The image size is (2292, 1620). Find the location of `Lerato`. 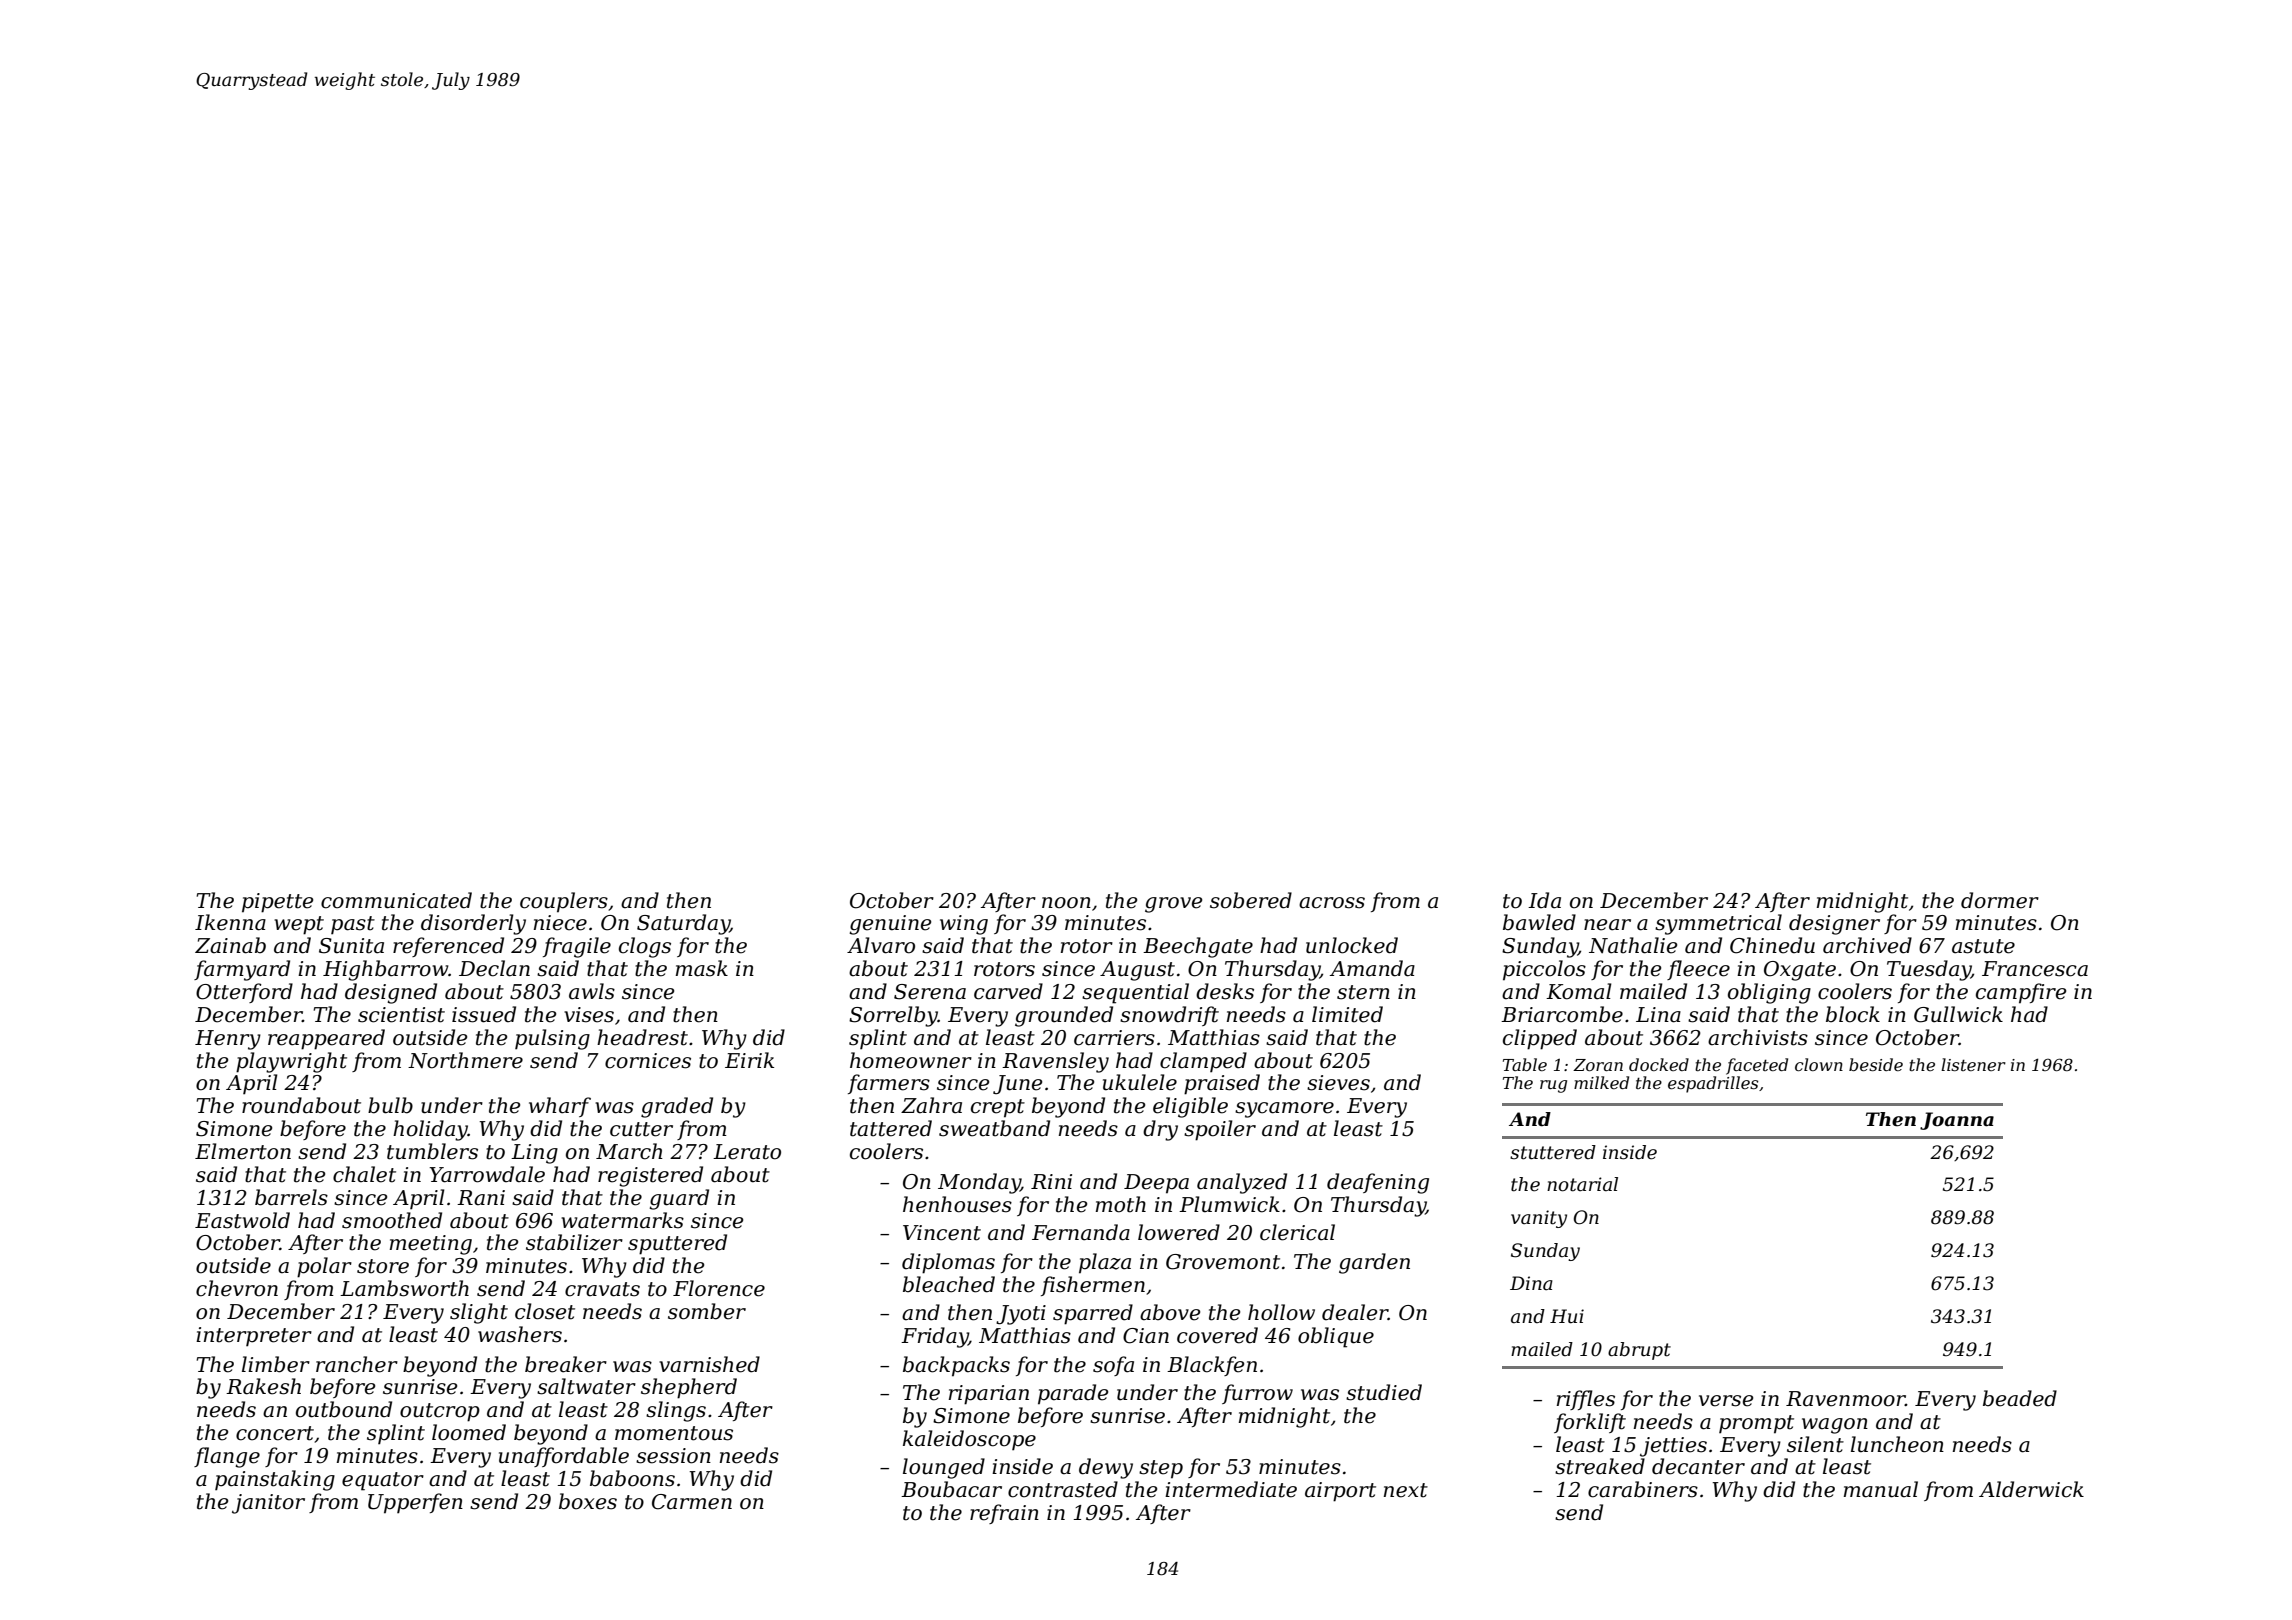

Lerato is located at coordinates (747, 1152).
